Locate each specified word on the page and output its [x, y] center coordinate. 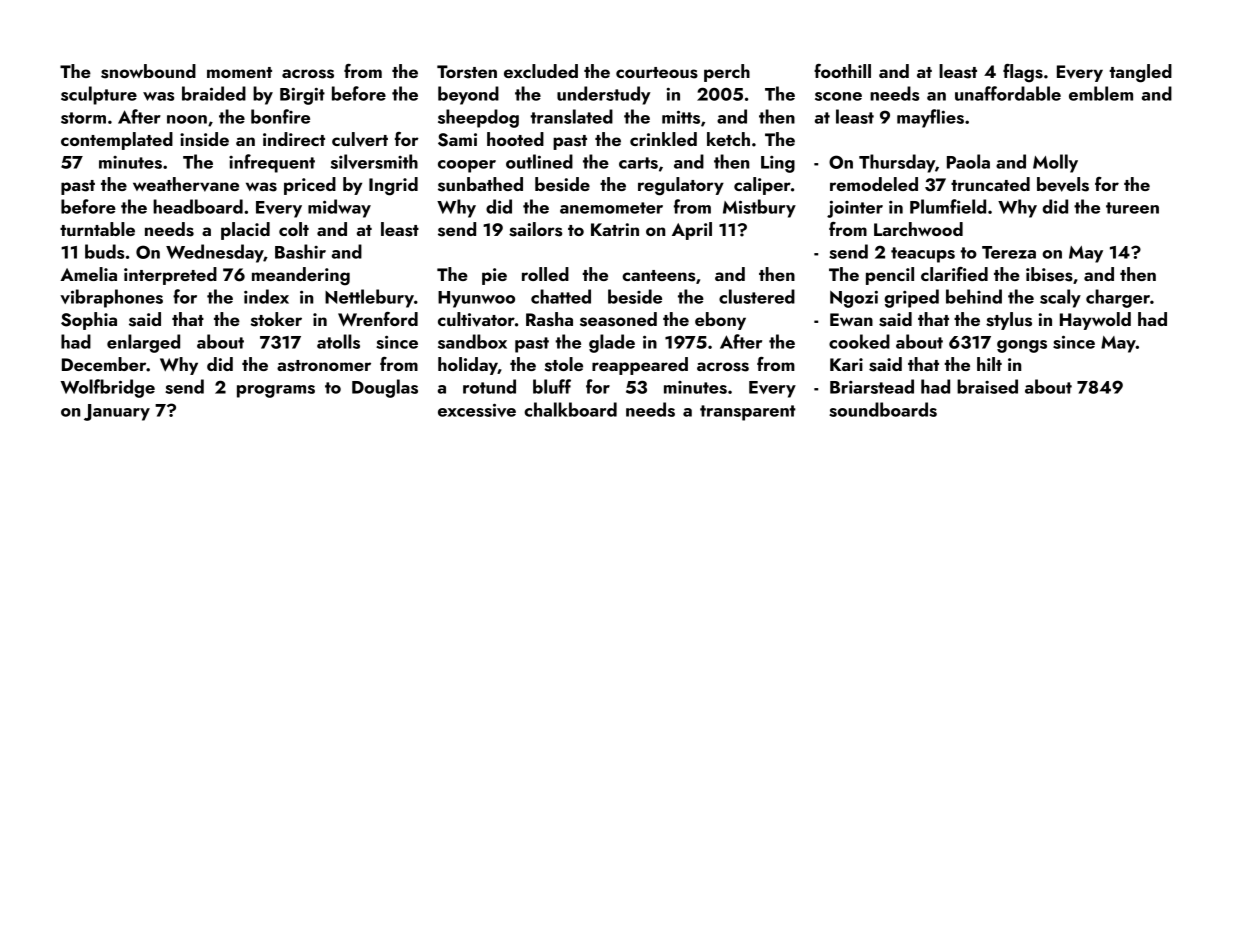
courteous [657, 73]
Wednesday [215, 253]
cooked [859, 341]
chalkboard [570, 409]
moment [239, 72]
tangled [1140, 73]
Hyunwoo [476, 299]
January [117, 412]
